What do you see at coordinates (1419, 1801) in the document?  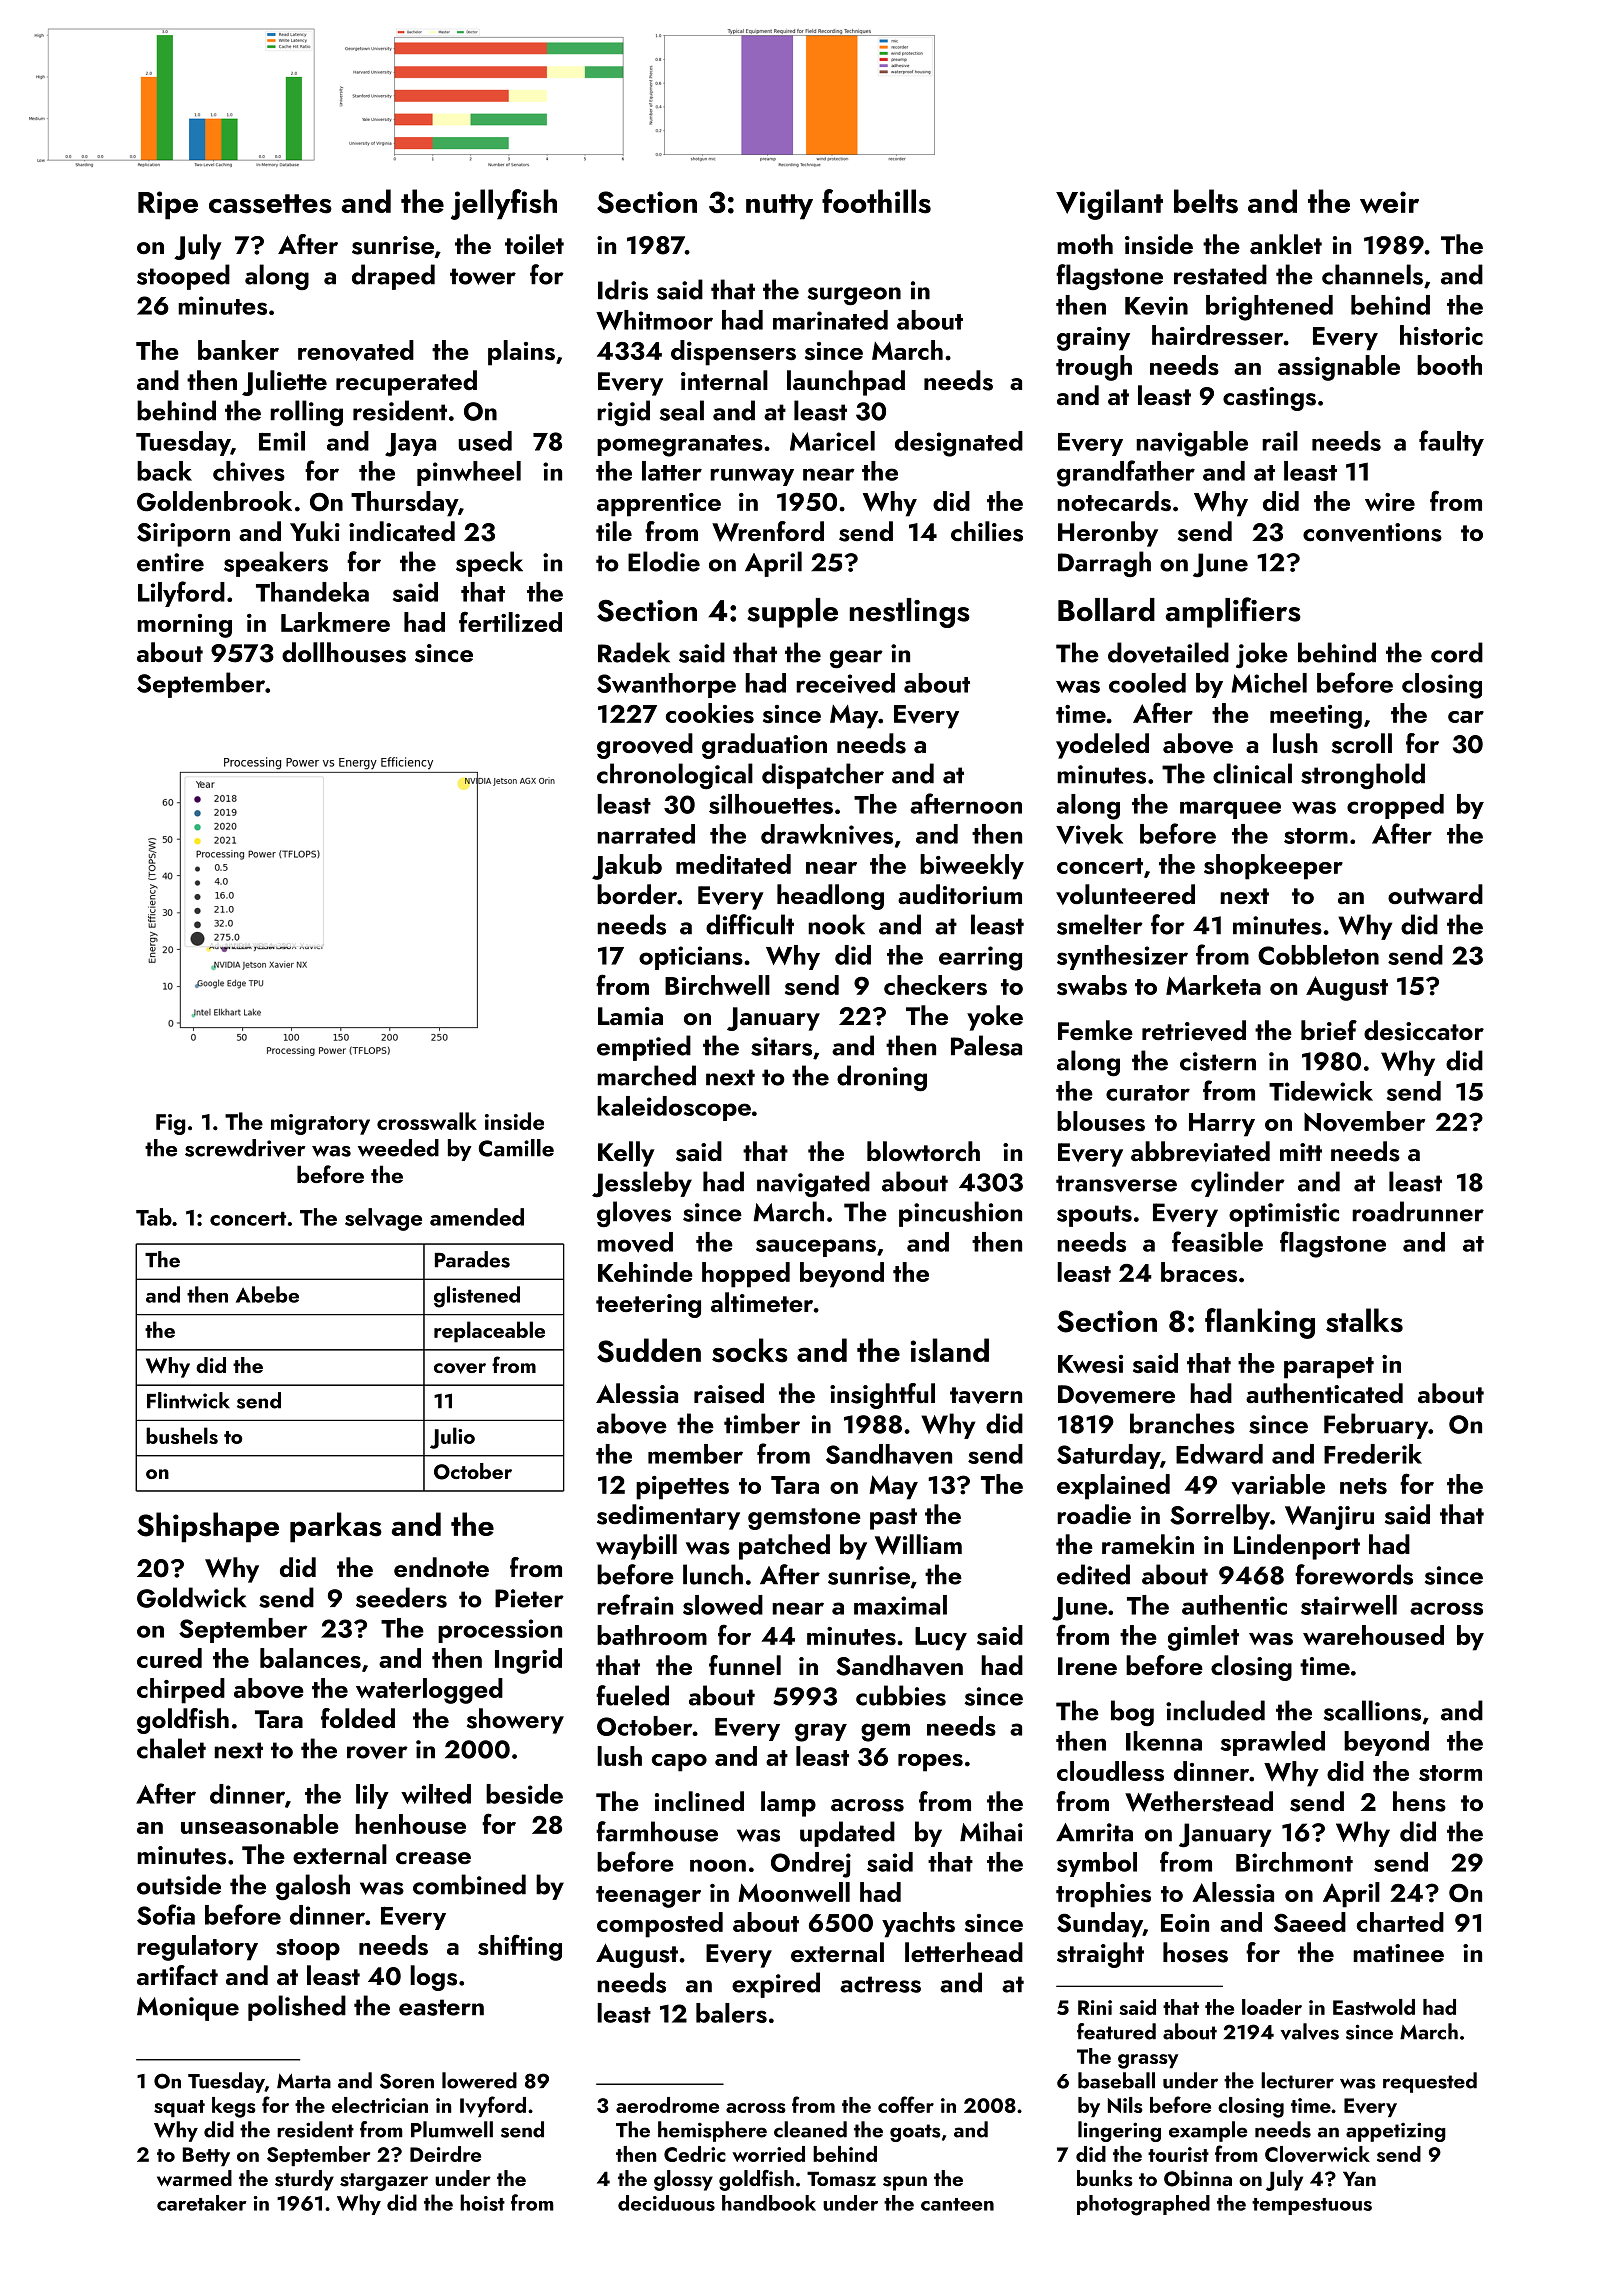 I see `hens` at bounding box center [1419, 1801].
